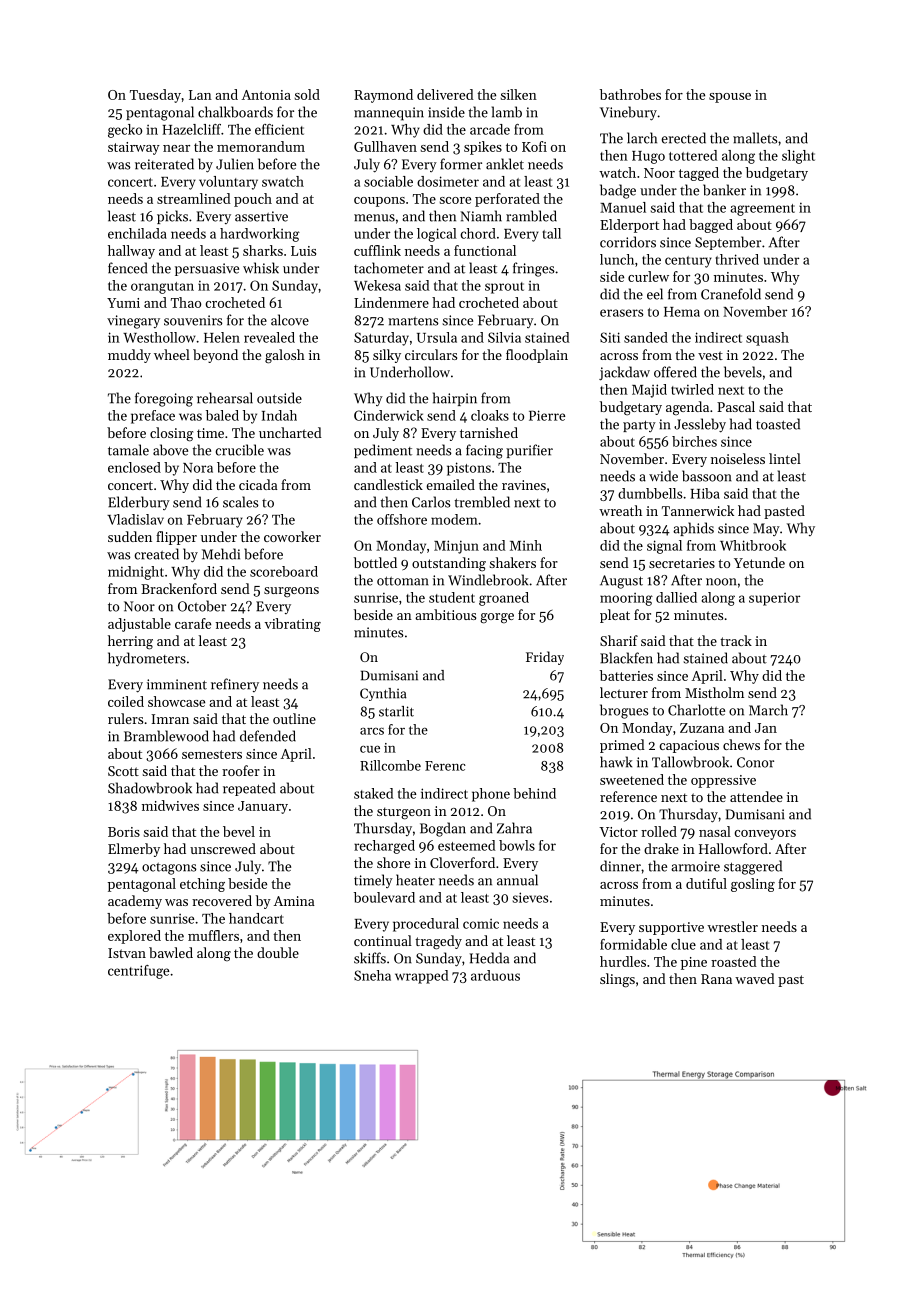 Image resolution: width=924 pixels, height=1308 pixels. What do you see at coordinates (202, 885) in the image?
I see `etching` at bounding box center [202, 885].
